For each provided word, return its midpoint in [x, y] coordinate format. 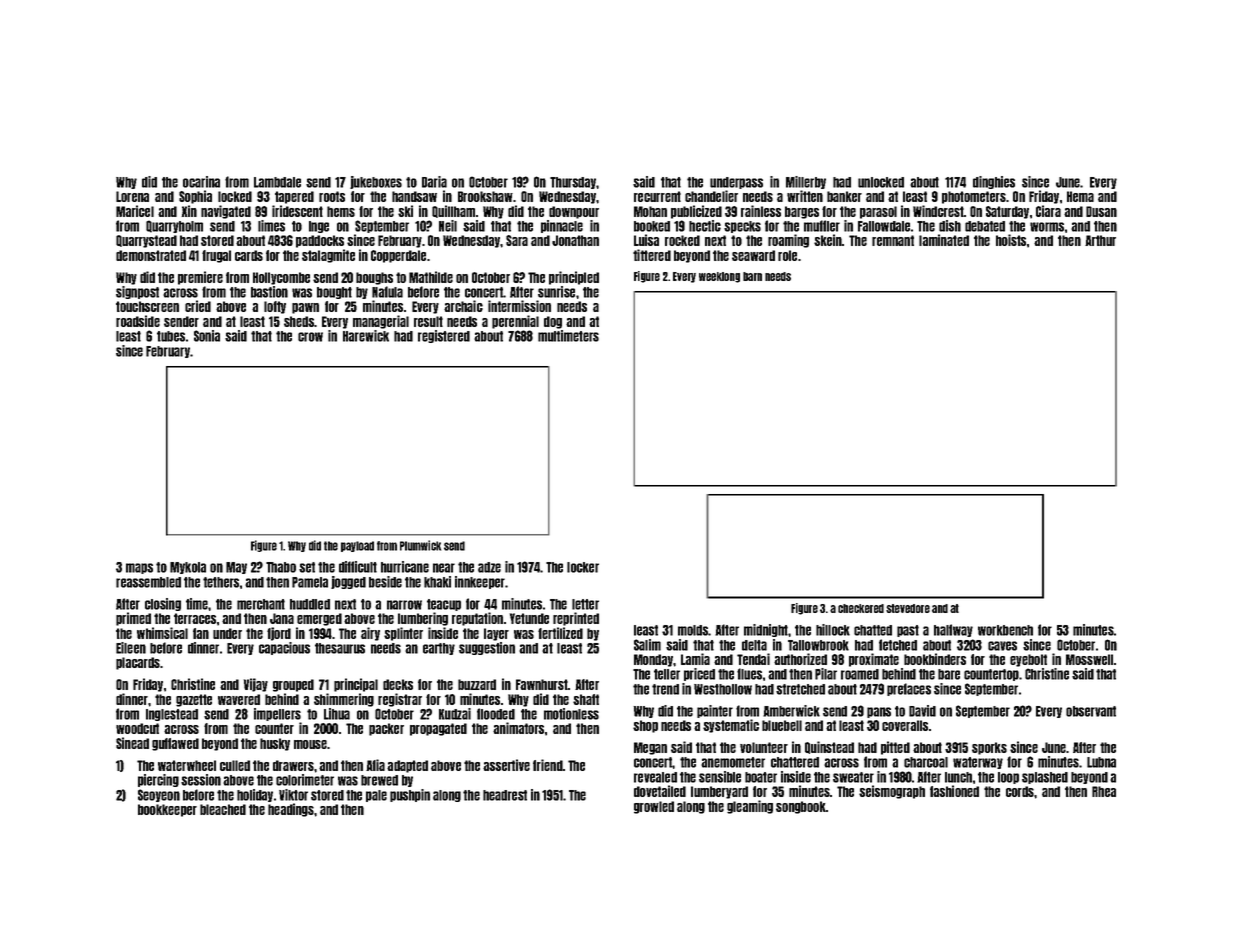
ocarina [201, 182]
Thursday [573, 183]
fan [201, 633]
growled [654, 807]
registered [444, 336]
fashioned [954, 791]
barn [752, 276]
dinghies [994, 182]
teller [667, 674]
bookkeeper [167, 810]
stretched [800, 689]
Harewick [366, 336]
